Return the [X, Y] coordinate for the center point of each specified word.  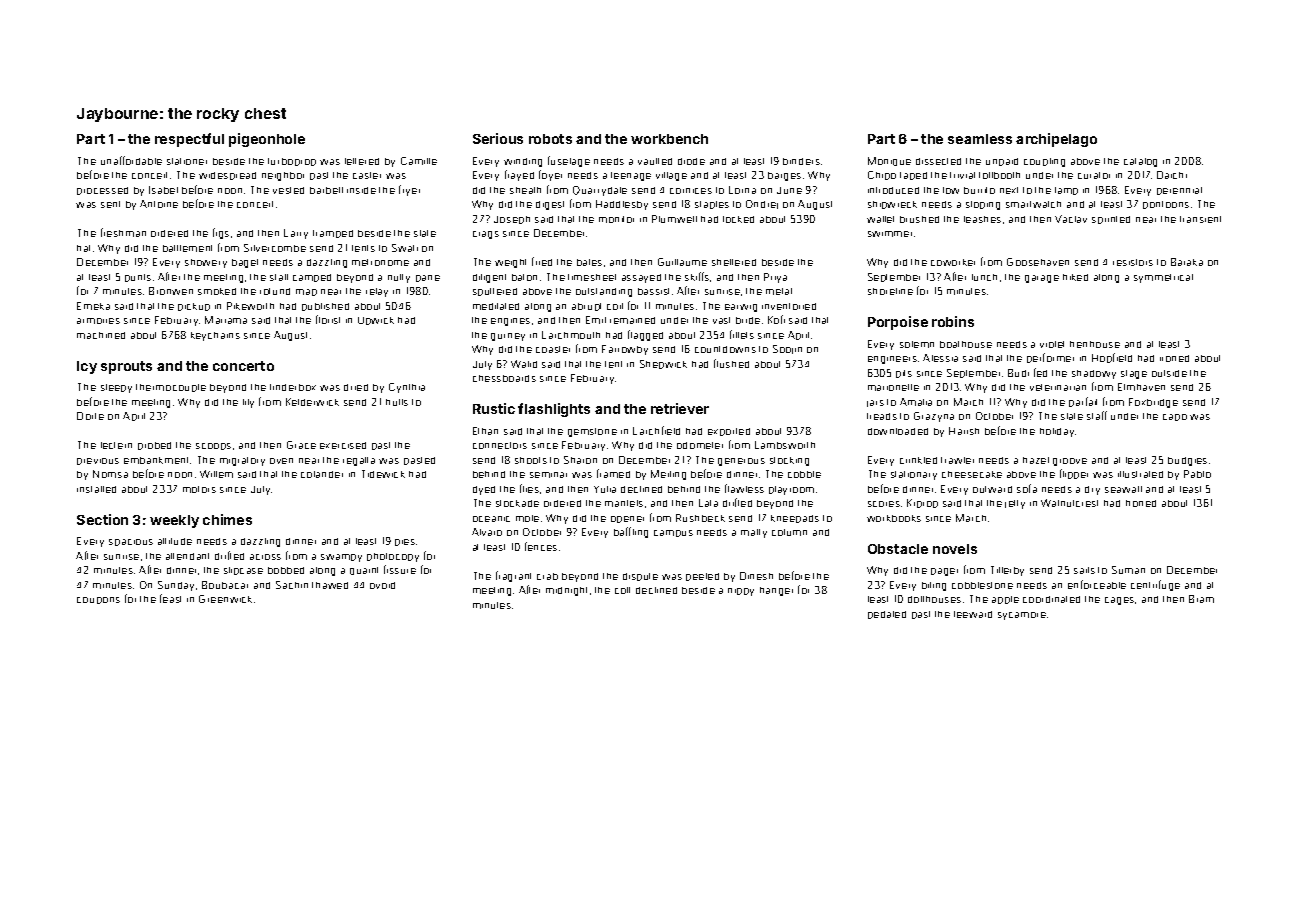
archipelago [1056, 140]
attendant [187, 556]
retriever [680, 408]
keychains [215, 336]
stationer [187, 161]
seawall [1123, 489]
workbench [669, 139]
